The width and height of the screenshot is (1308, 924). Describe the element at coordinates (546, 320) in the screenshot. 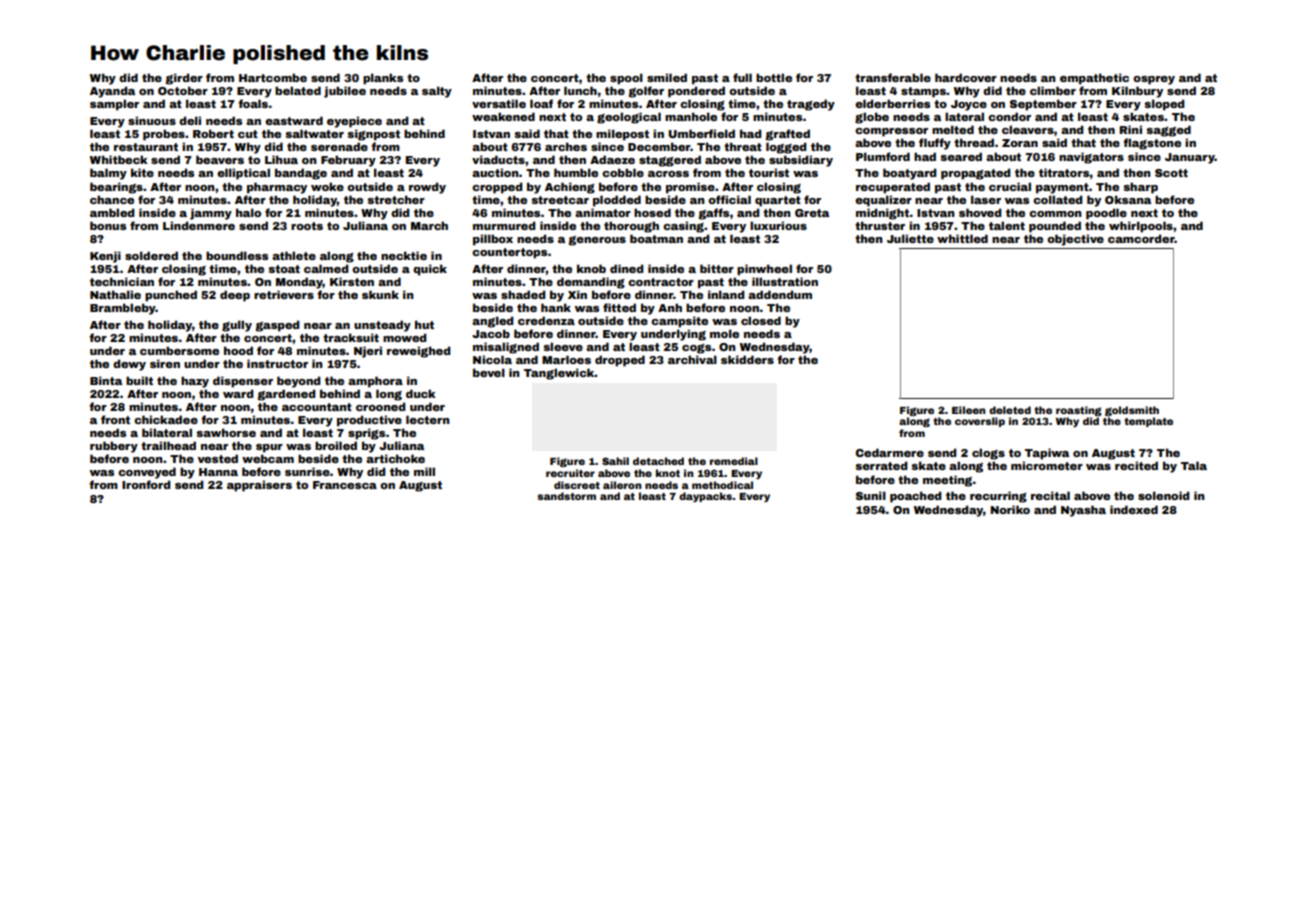

I see `credenza` at that location.
